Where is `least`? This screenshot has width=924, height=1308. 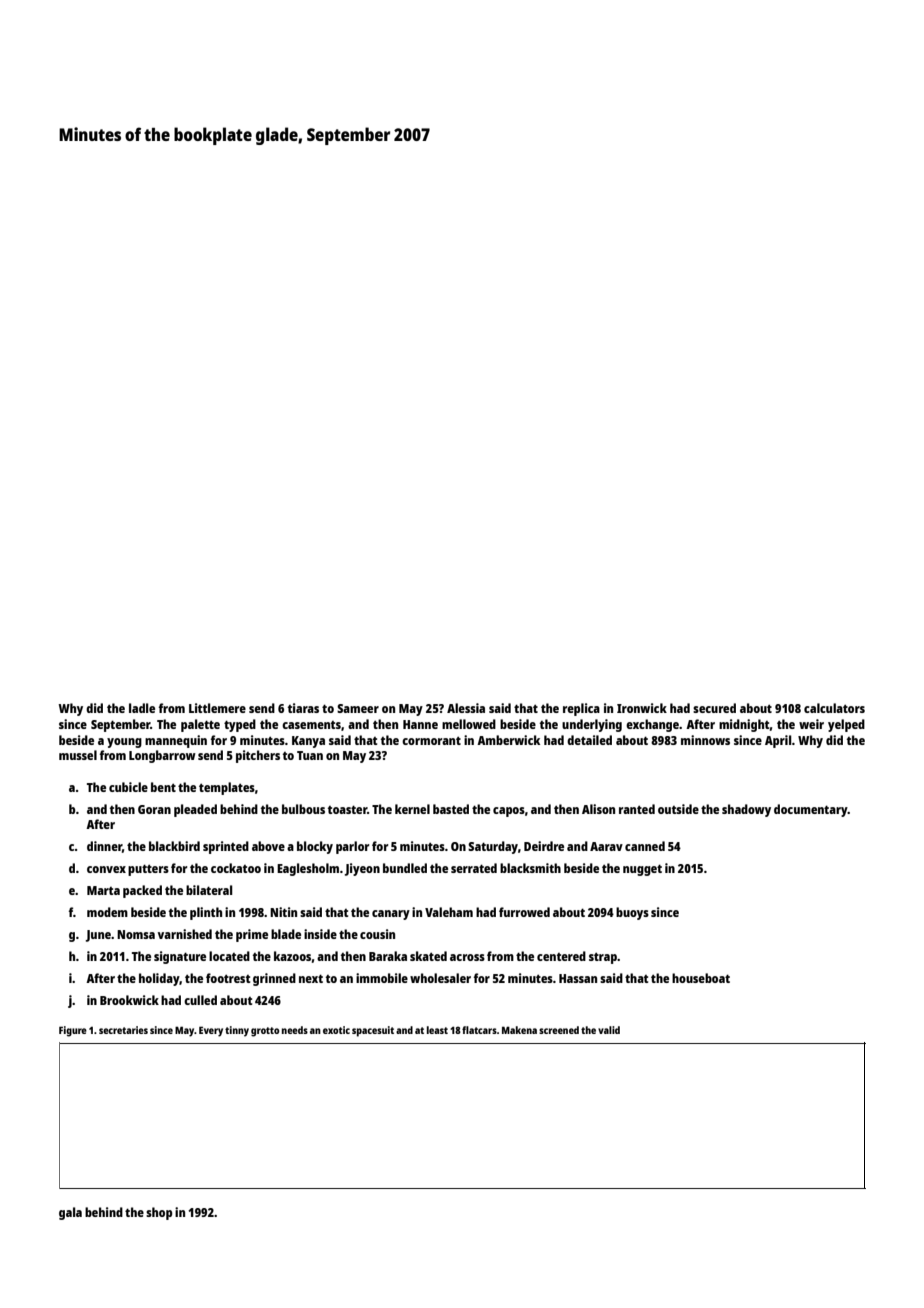 least is located at coordinates (437, 1030).
